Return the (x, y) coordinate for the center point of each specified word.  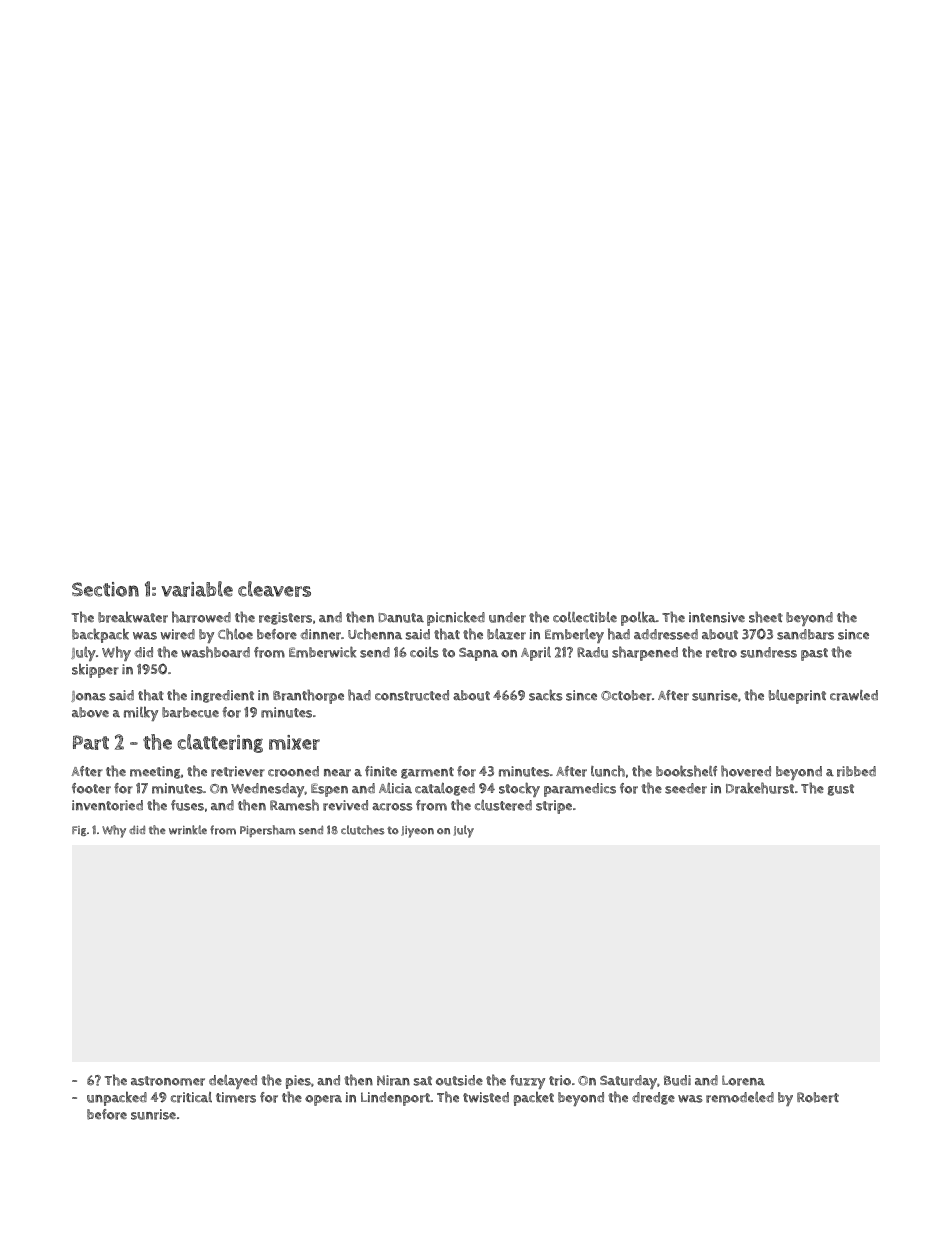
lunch (608, 771)
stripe (554, 807)
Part (91, 742)
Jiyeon (417, 832)
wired (177, 634)
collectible (585, 617)
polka (638, 619)
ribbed (856, 771)
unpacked (117, 1098)
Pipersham (267, 831)
